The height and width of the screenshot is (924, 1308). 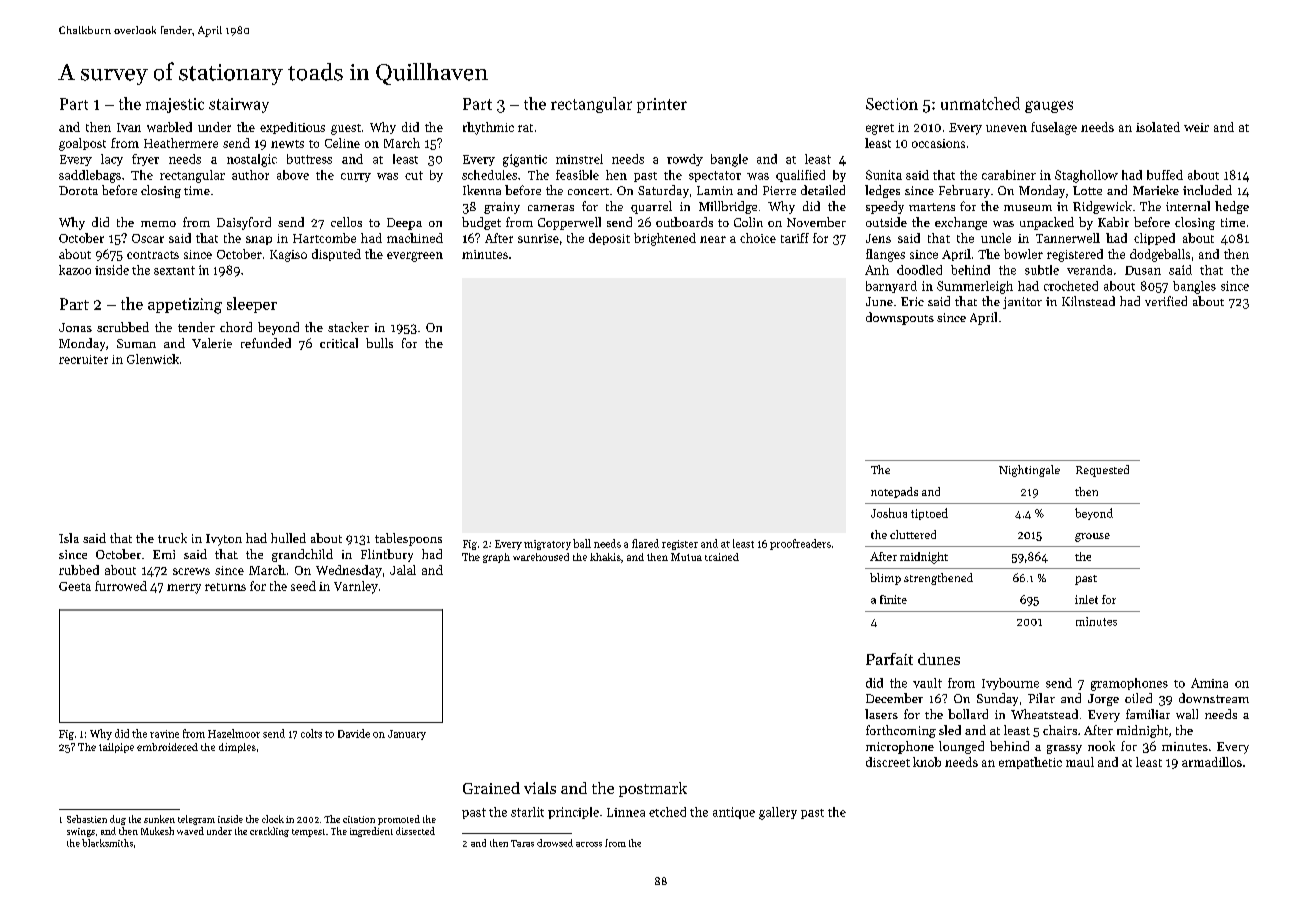 What do you see at coordinates (1166, 301) in the screenshot?
I see `verified` at bounding box center [1166, 301].
